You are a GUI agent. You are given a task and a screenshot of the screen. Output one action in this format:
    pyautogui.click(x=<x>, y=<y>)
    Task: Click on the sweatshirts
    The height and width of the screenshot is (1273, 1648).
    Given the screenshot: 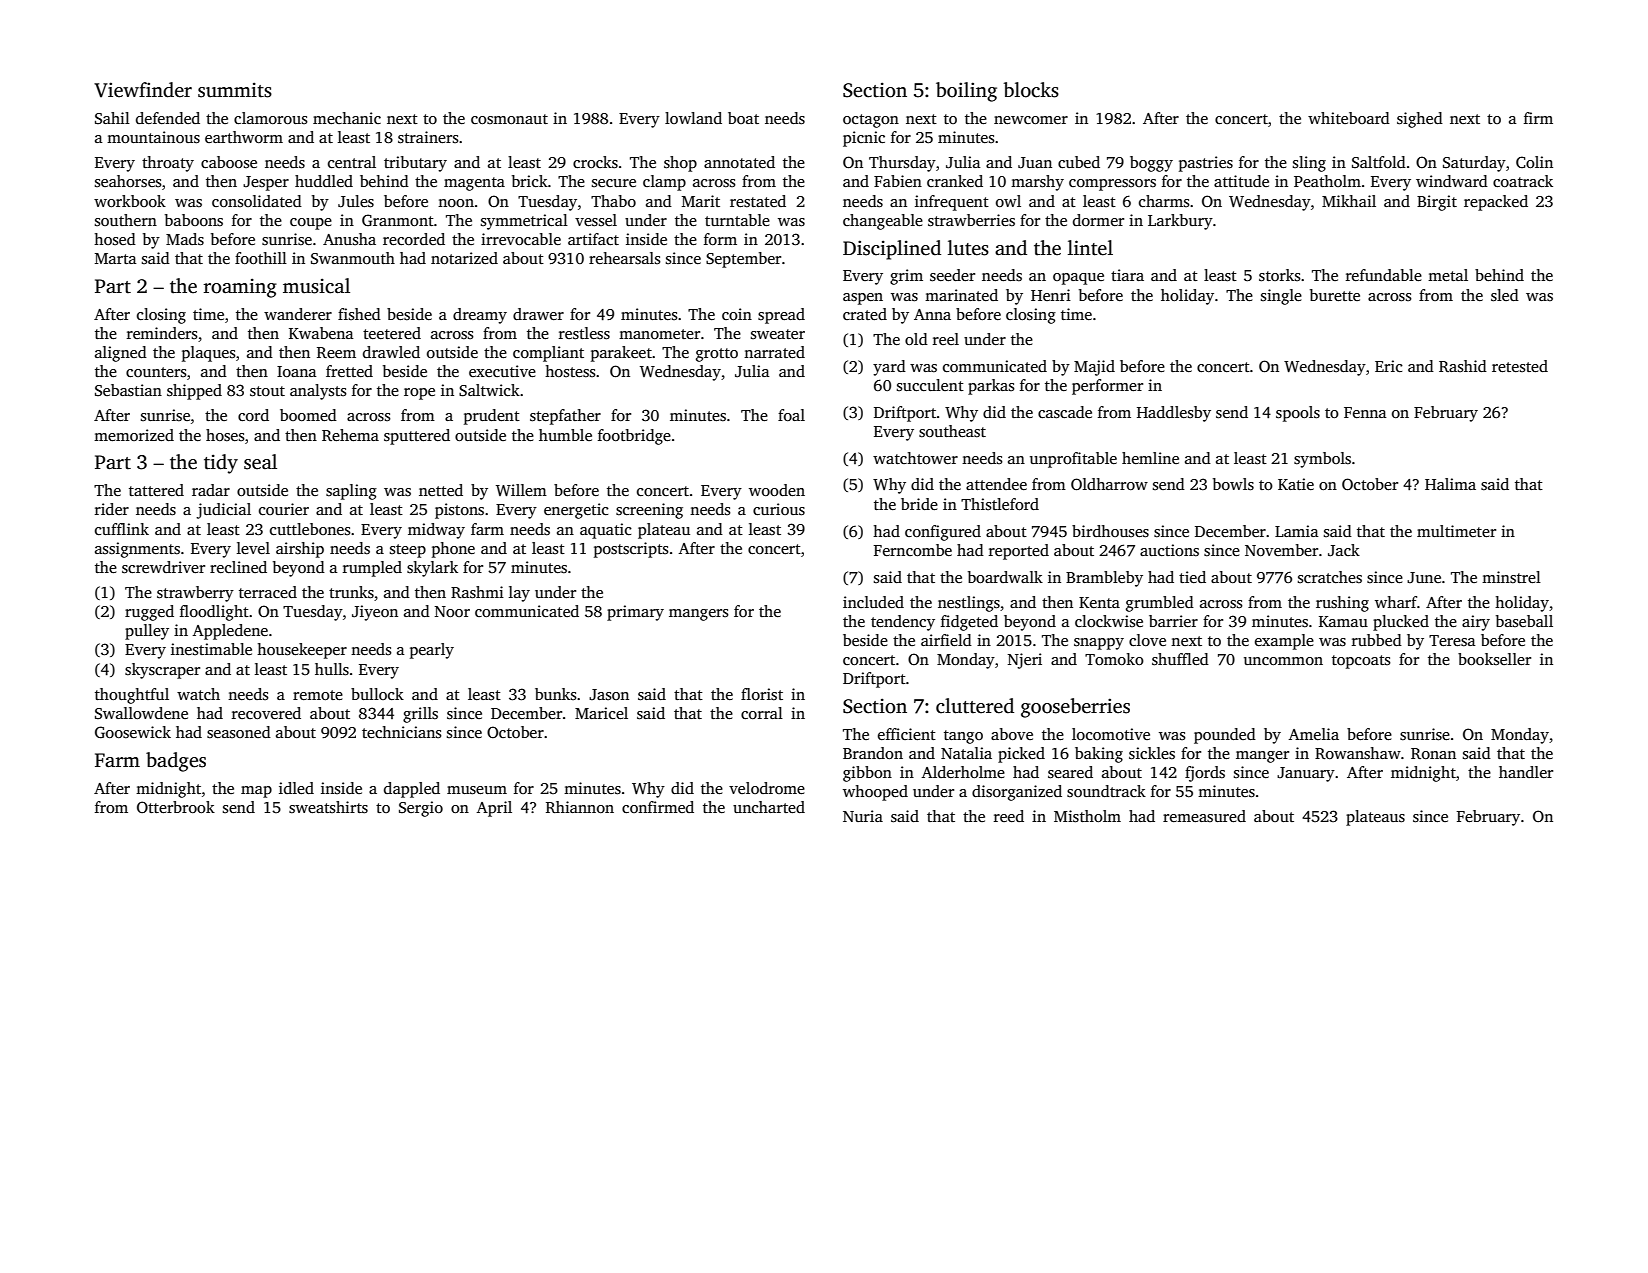 What is the action you would take?
    pyautogui.click(x=328, y=807)
